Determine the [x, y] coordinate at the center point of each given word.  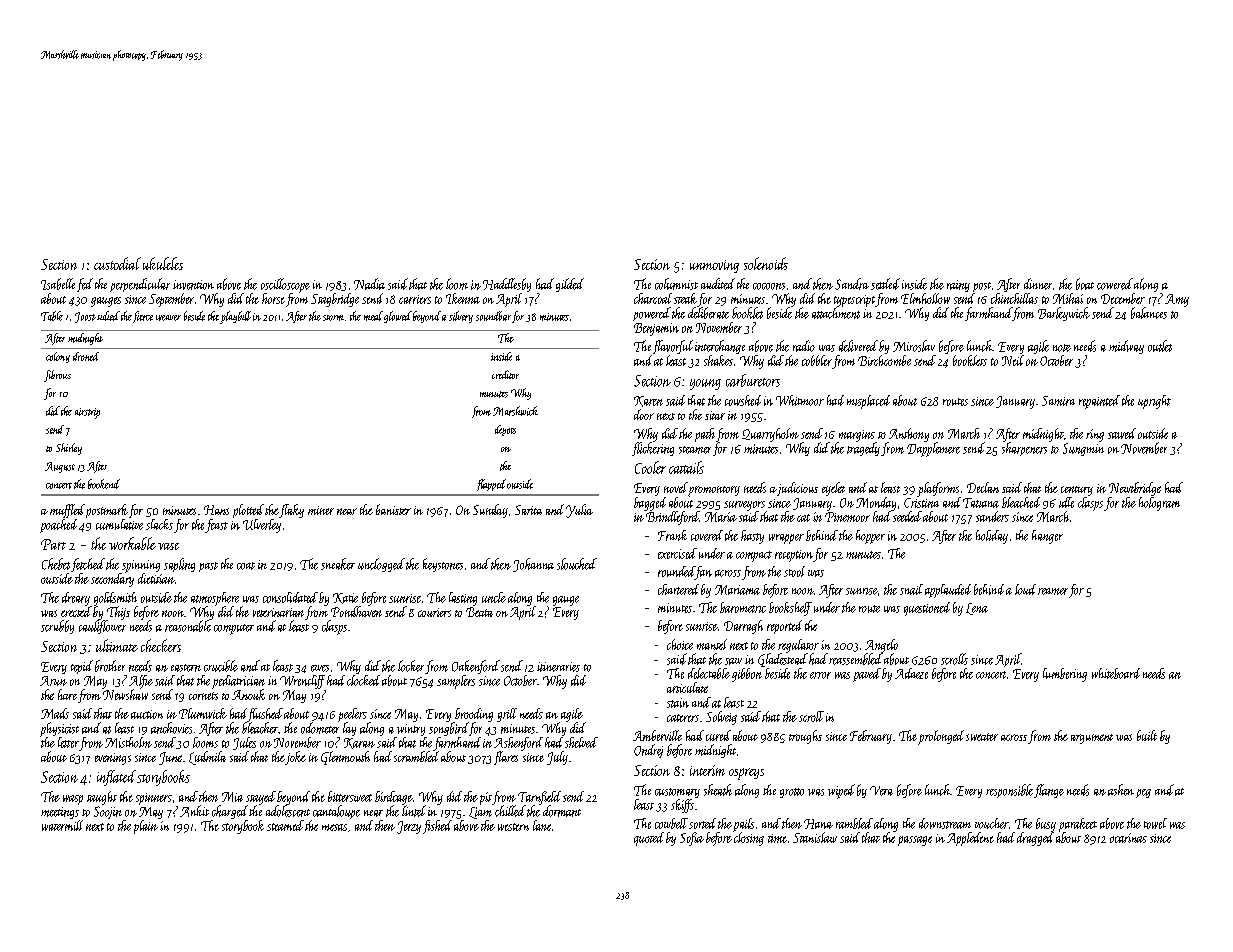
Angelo [881, 646]
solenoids [766, 263]
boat [1085, 284]
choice [680, 644]
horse [273, 298]
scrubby [57, 627]
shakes [718, 360]
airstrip [87, 413]
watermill [62, 825]
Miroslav [914, 346]
